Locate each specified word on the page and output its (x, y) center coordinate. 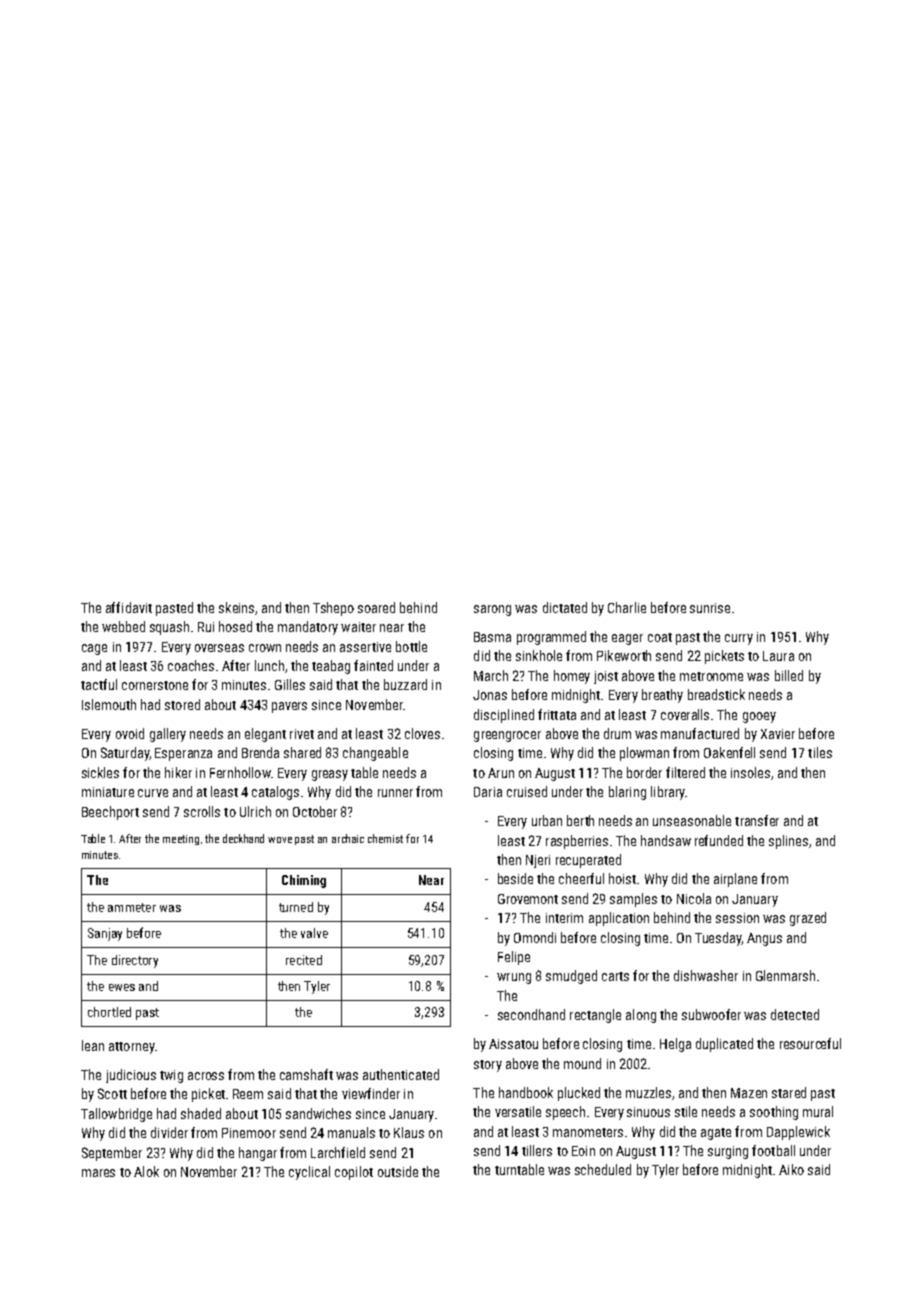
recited (304, 960)
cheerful (581, 878)
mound (582, 1063)
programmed (551, 638)
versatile (518, 1111)
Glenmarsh (785, 975)
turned (296, 907)
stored (182, 704)
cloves (422, 733)
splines (788, 842)
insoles (750, 772)
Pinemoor (249, 1133)
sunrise (710, 608)
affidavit (129, 607)
